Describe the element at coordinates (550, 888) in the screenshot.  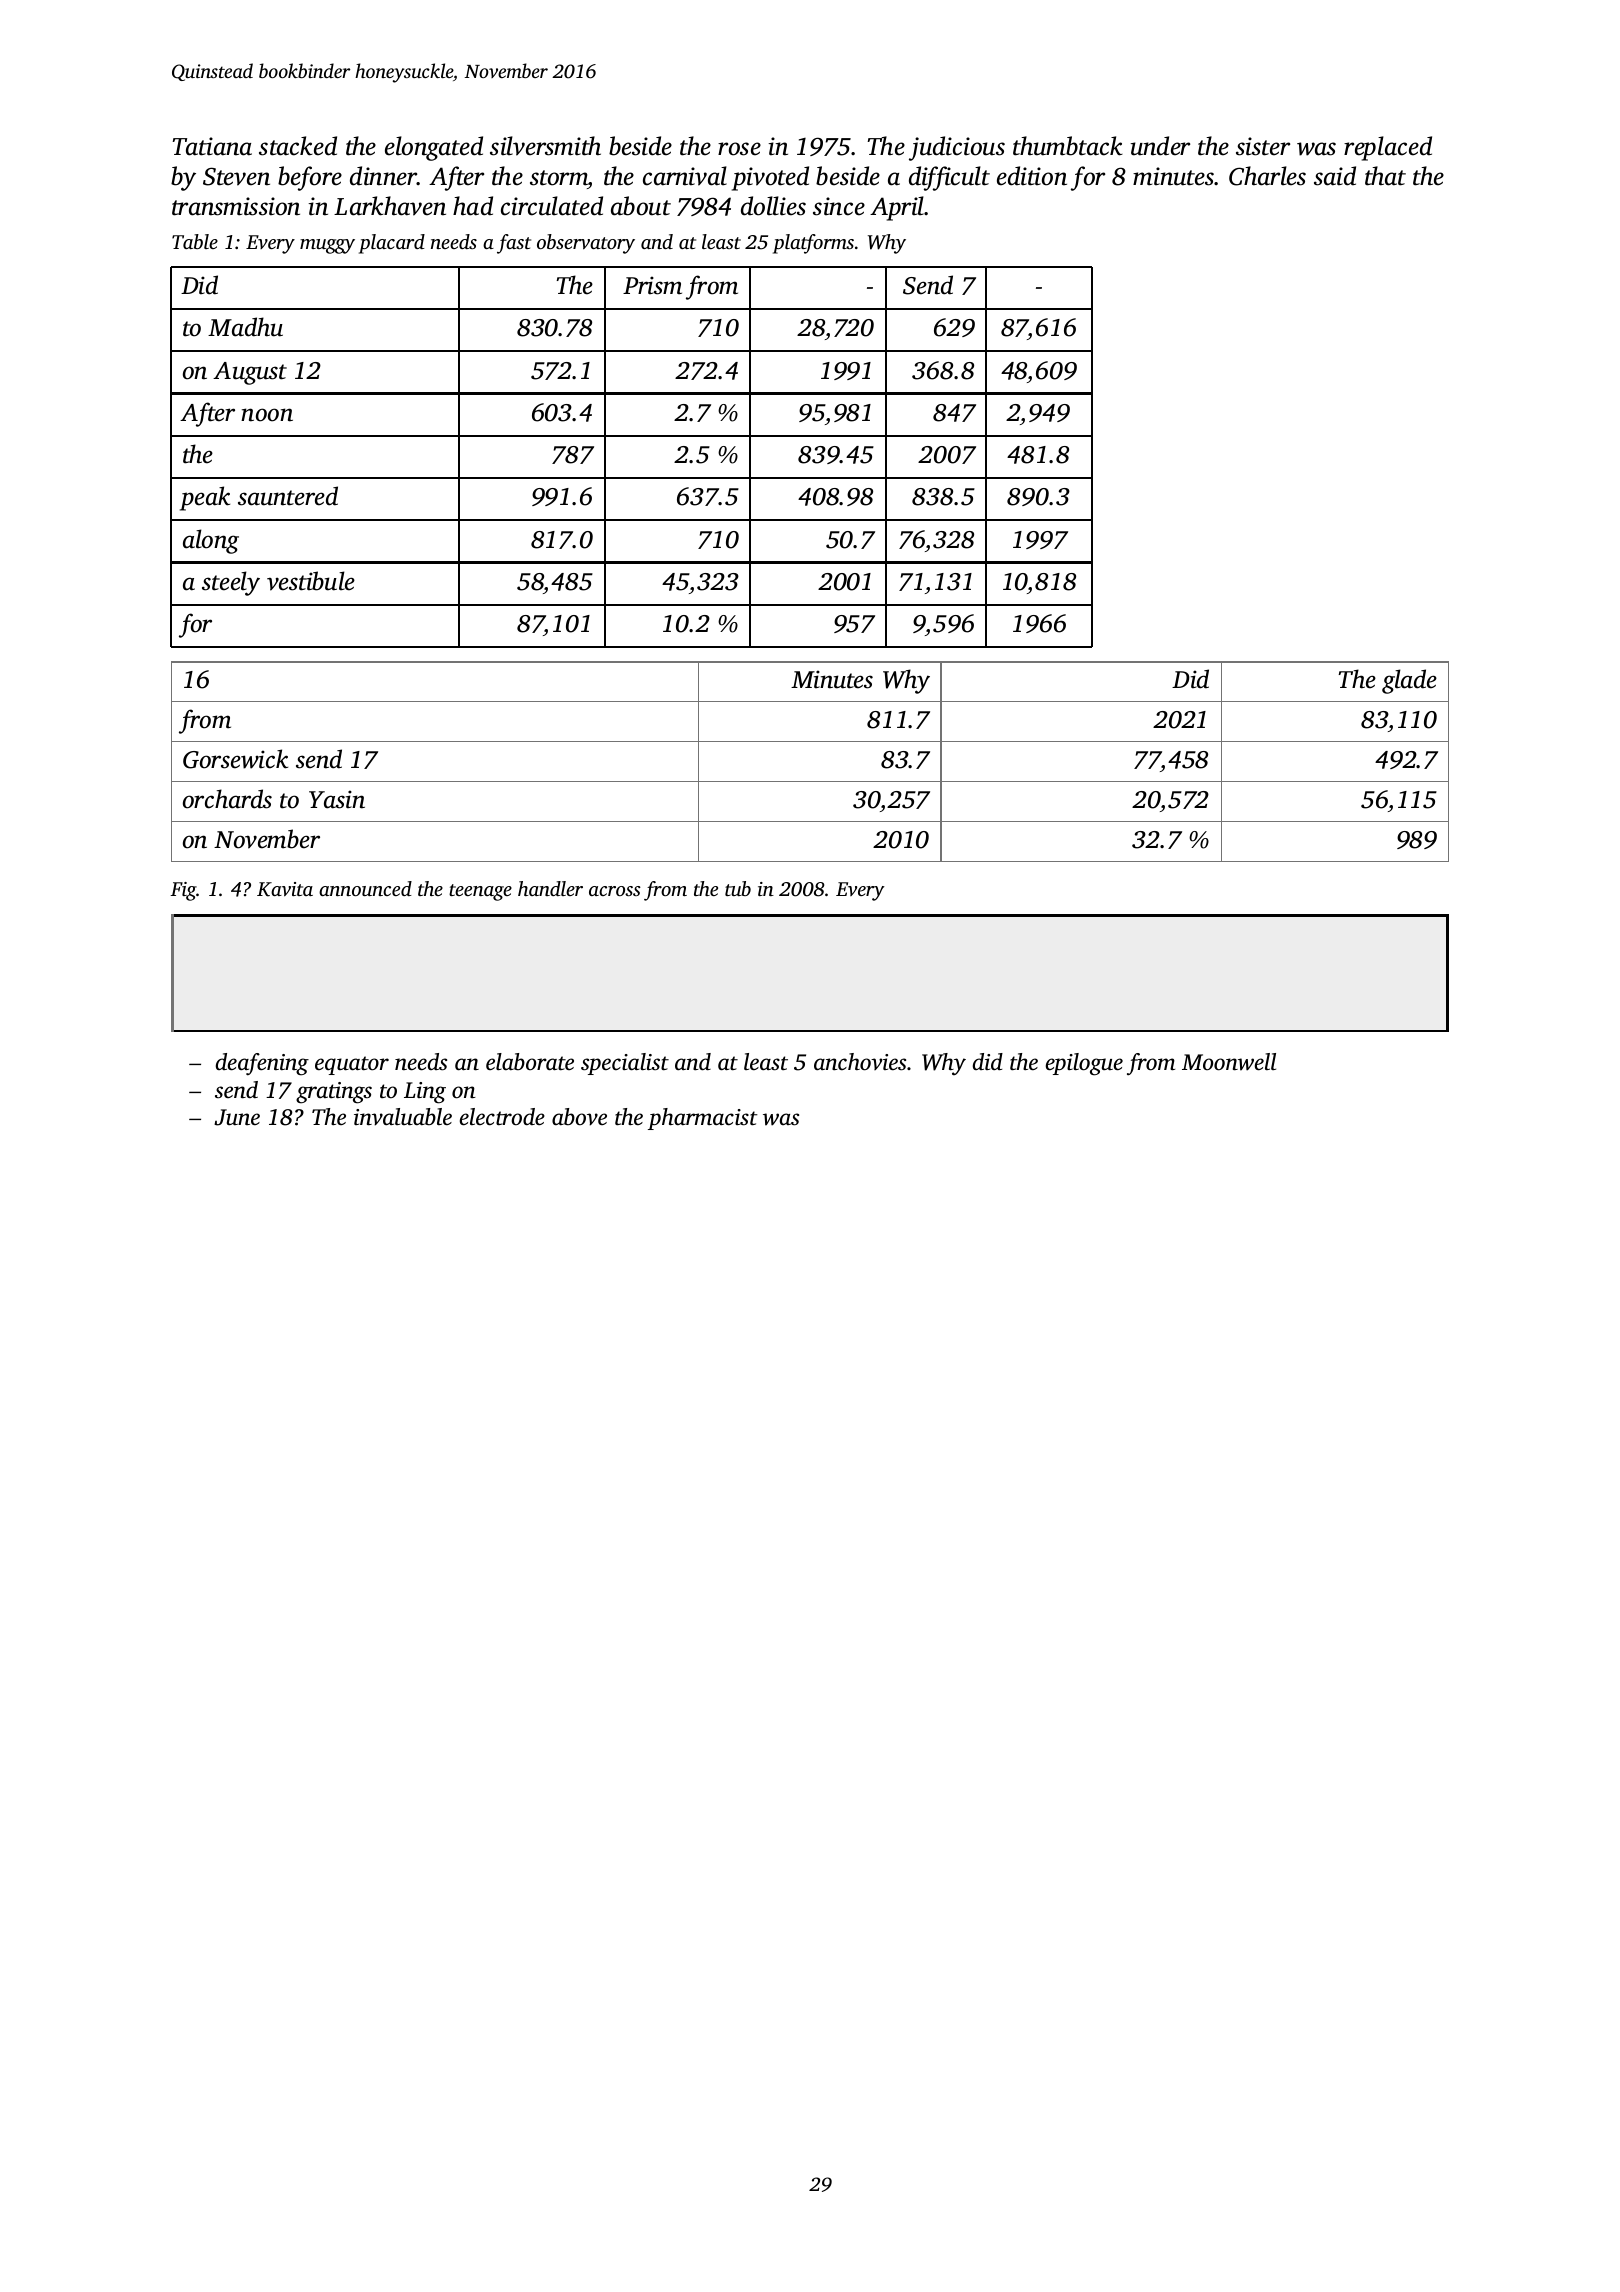
I see `handler` at that location.
